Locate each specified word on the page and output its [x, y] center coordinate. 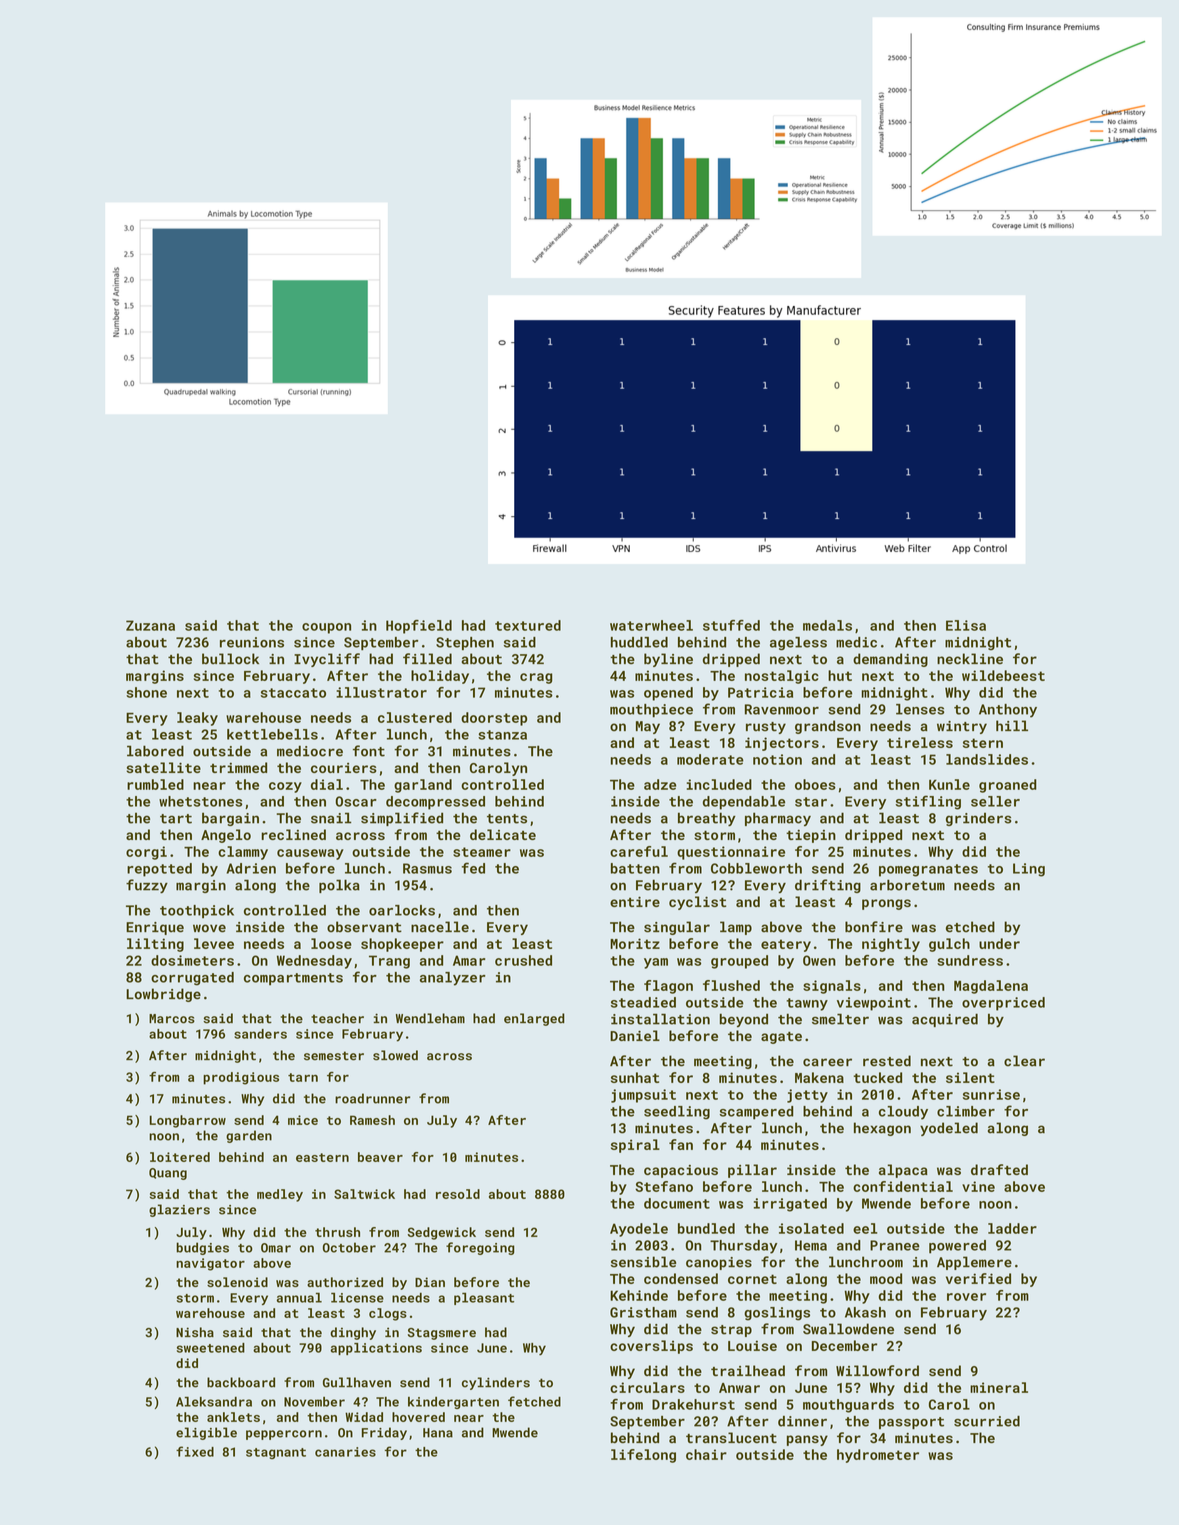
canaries [345, 1452]
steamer [482, 852]
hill [1012, 725]
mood [886, 1278]
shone [146, 692]
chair [706, 1454]
